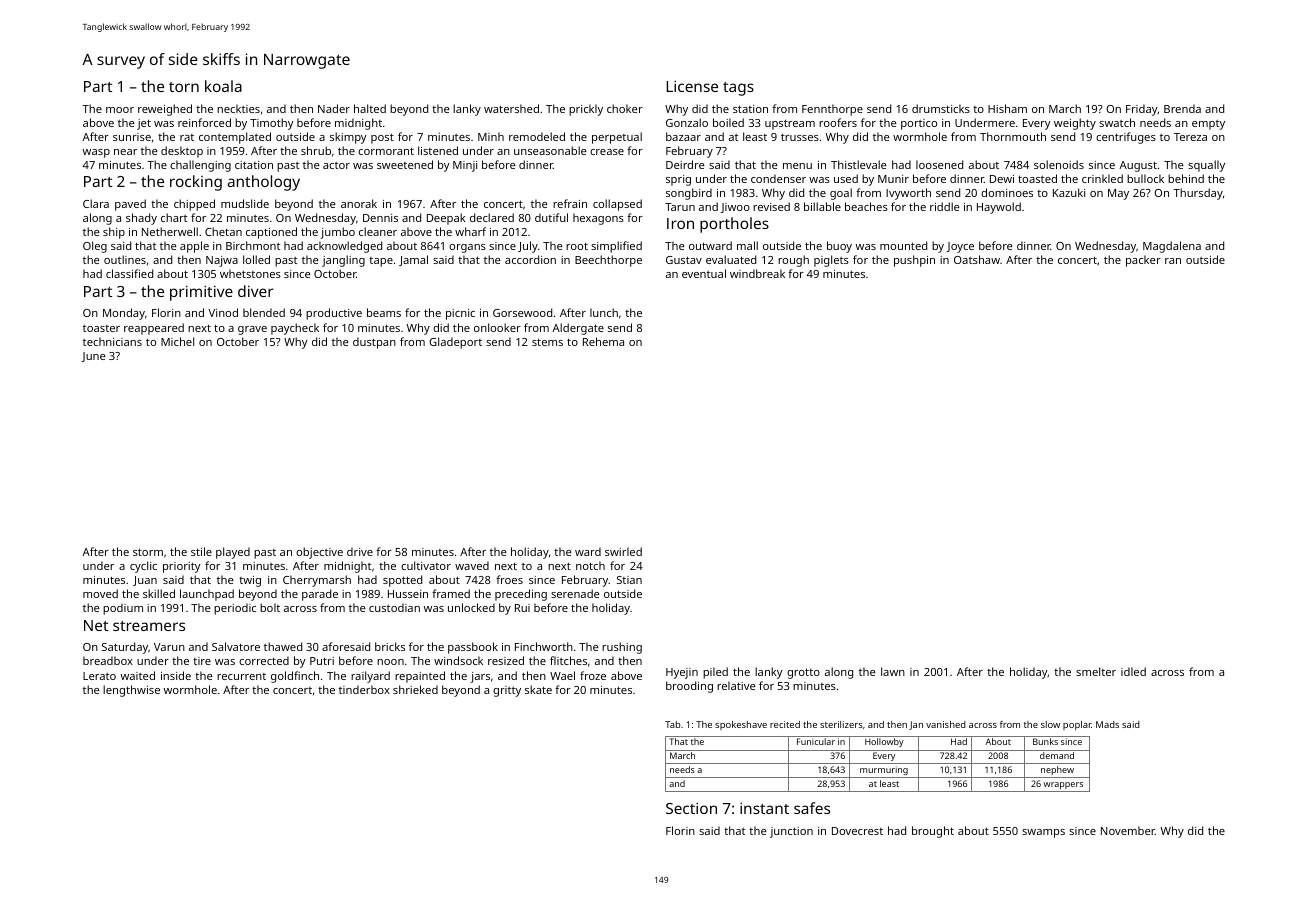  I want to click on lengthwise, so click(131, 691).
